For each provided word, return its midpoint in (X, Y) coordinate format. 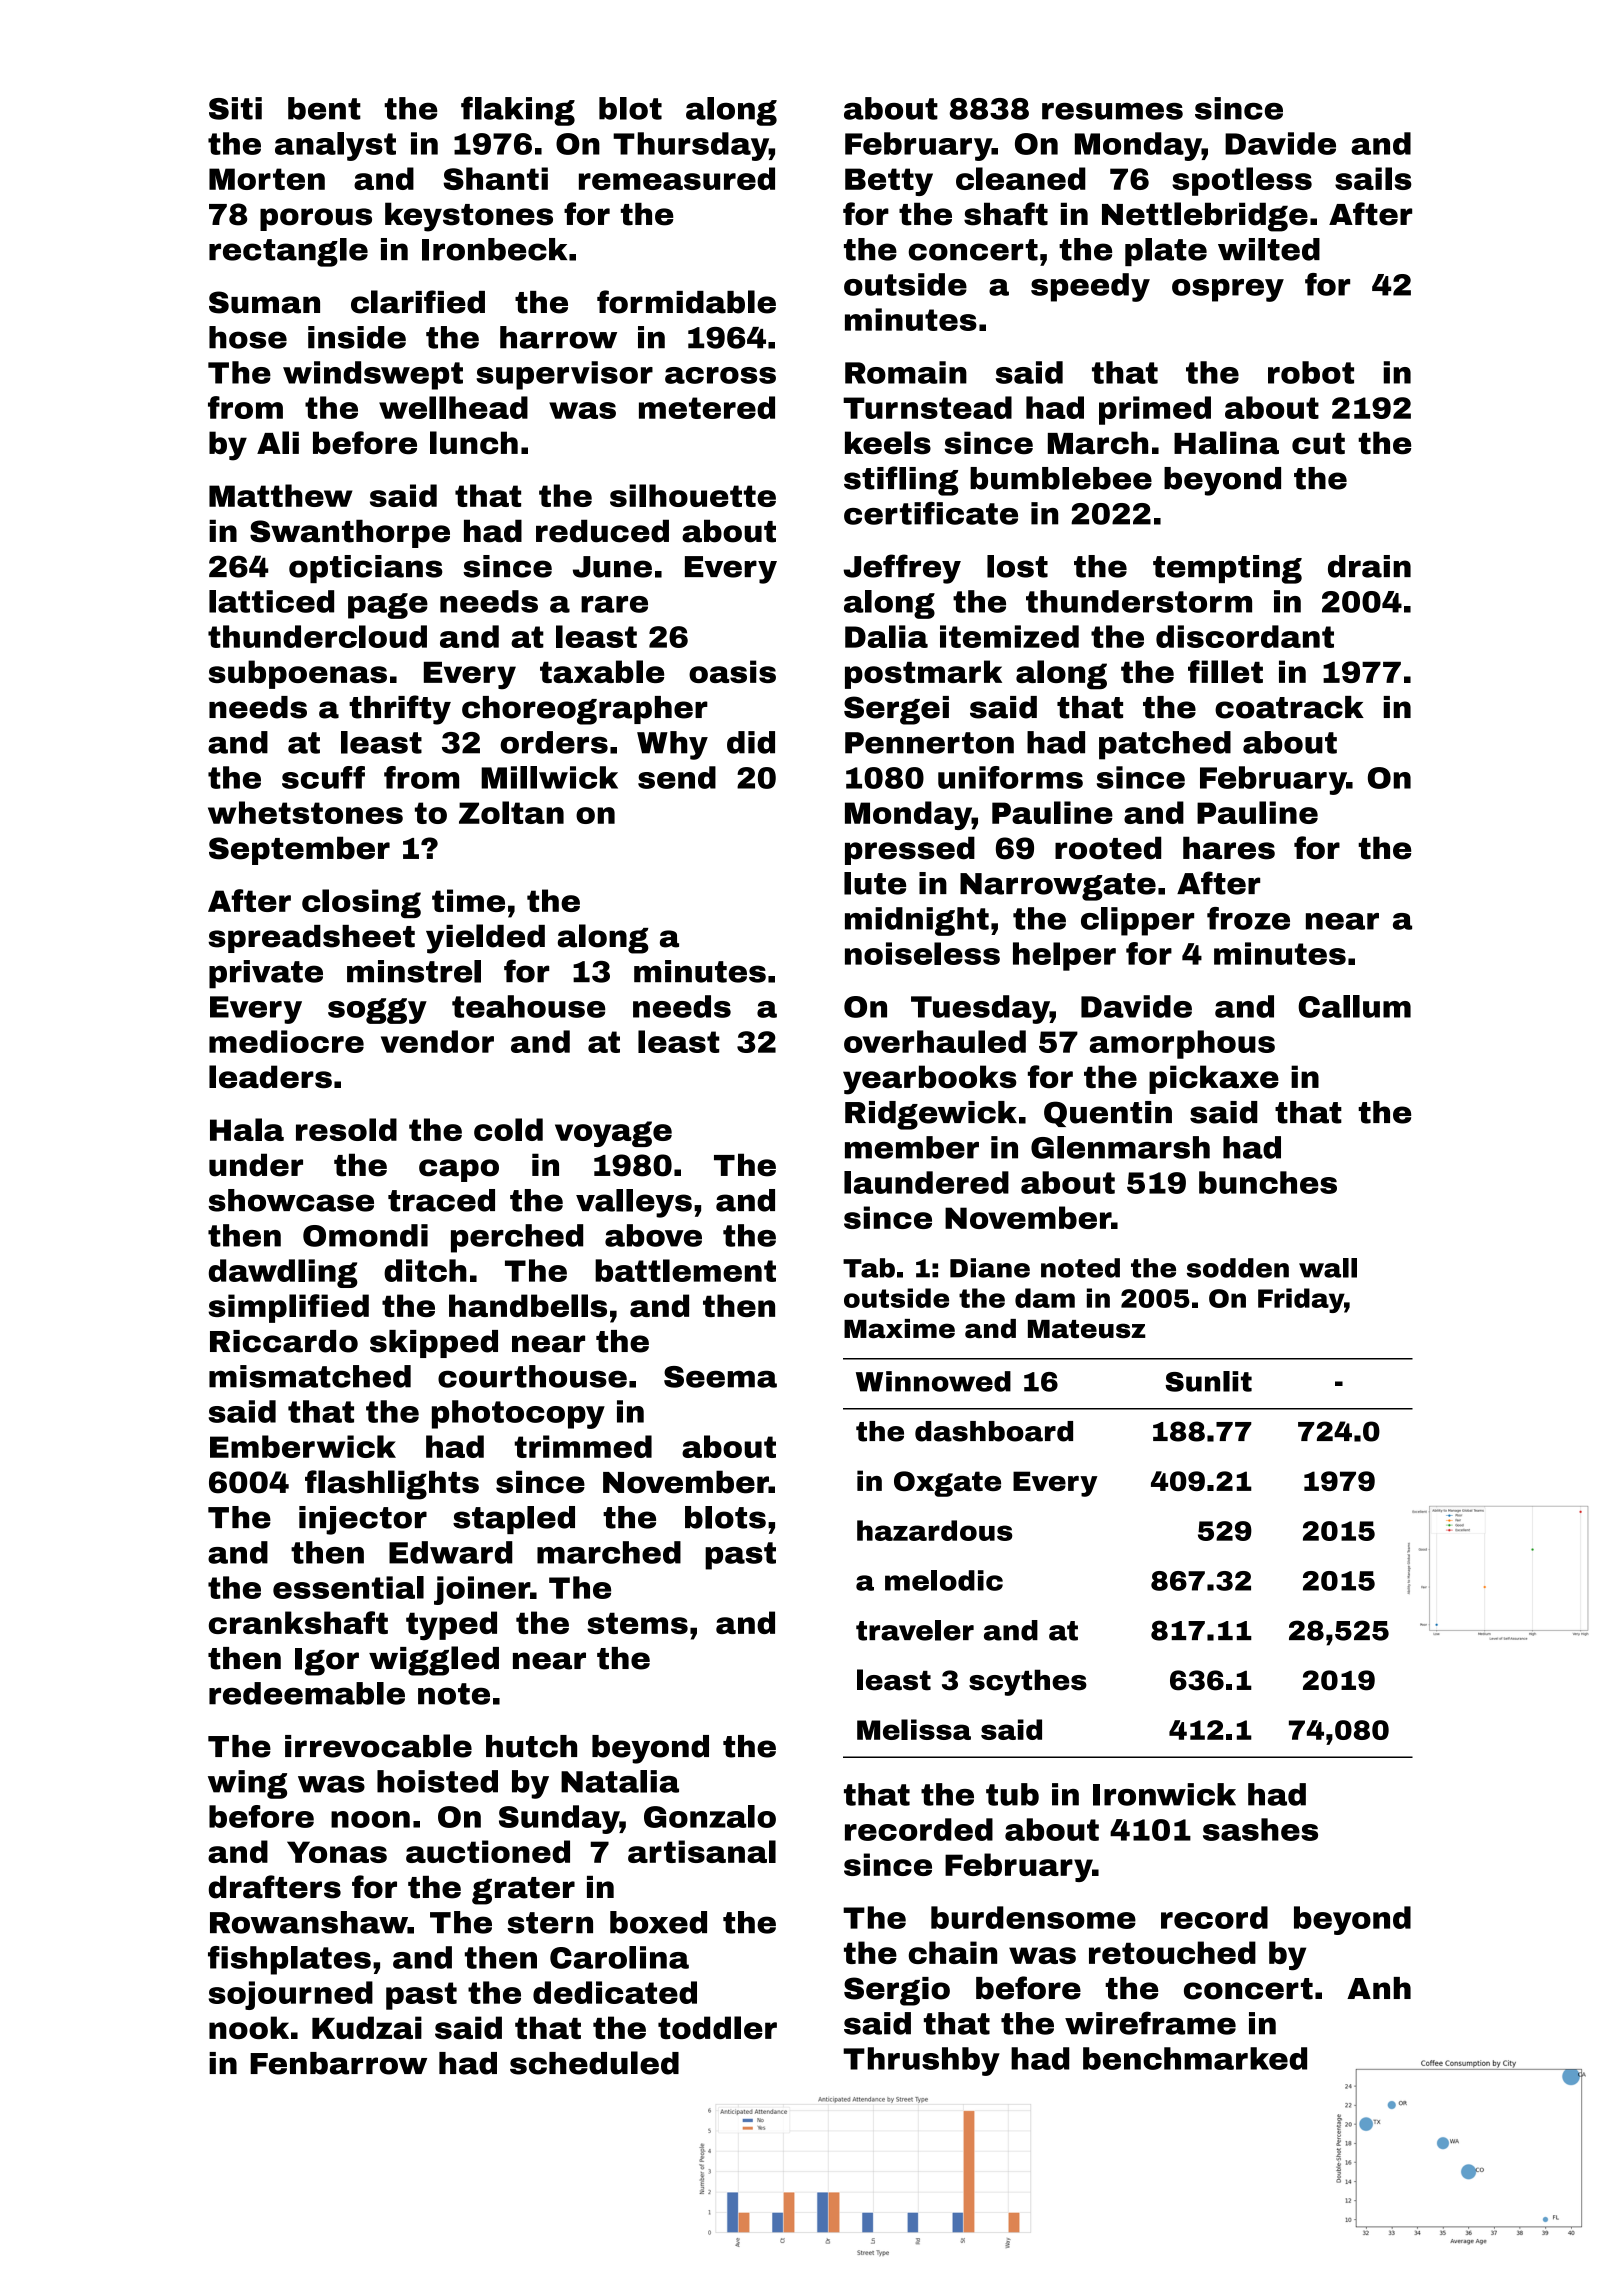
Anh (1379, 1988)
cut (1318, 444)
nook (249, 2027)
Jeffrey (902, 569)
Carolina (619, 1957)
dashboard (994, 1431)
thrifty (400, 710)
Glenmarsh (1120, 1147)
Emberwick (303, 1446)
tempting (1227, 569)
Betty (889, 182)
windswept (373, 375)
